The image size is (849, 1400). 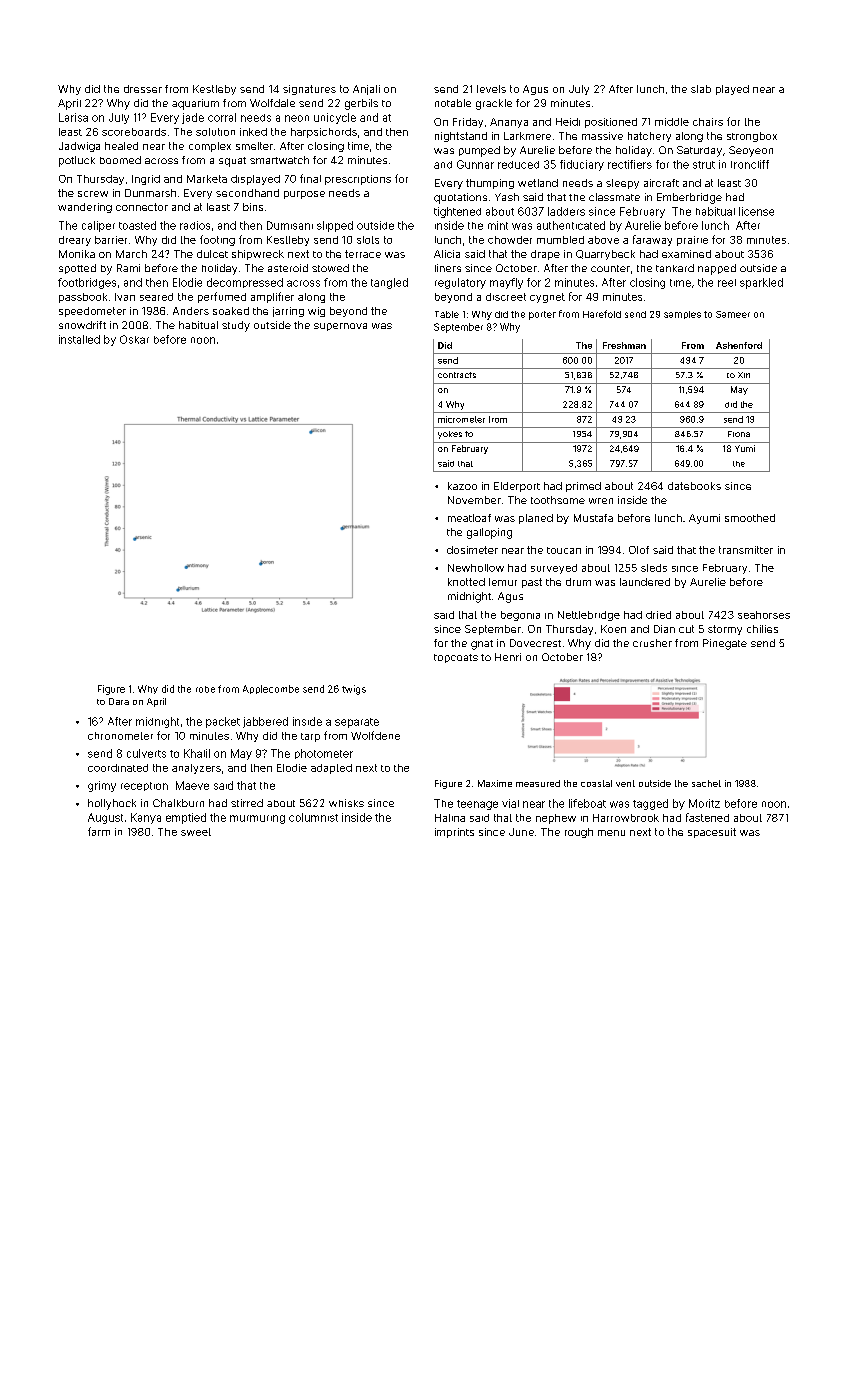 I want to click on tankard, so click(x=675, y=268).
